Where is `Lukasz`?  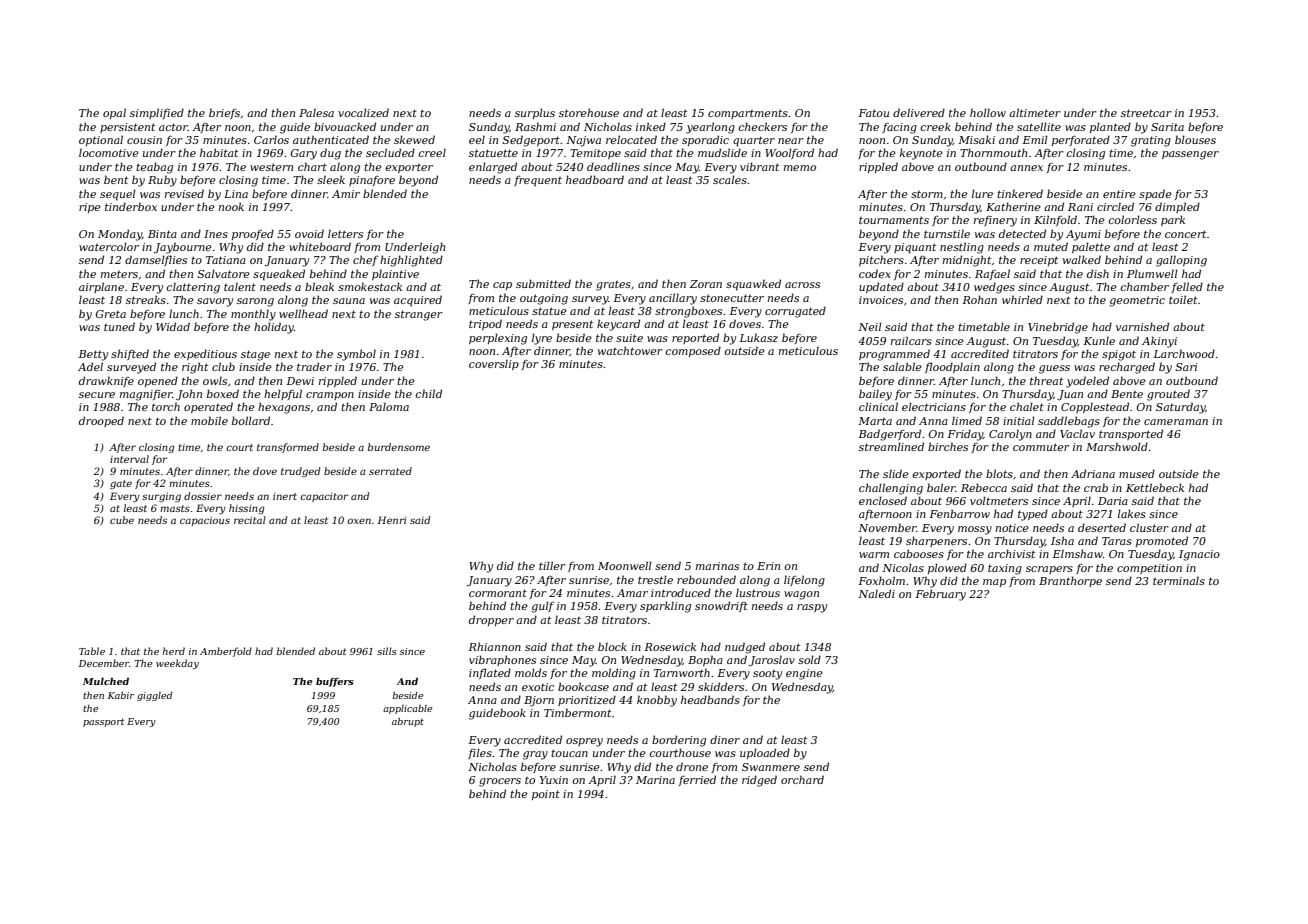
Lukasz is located at coordinates (758, 337).
